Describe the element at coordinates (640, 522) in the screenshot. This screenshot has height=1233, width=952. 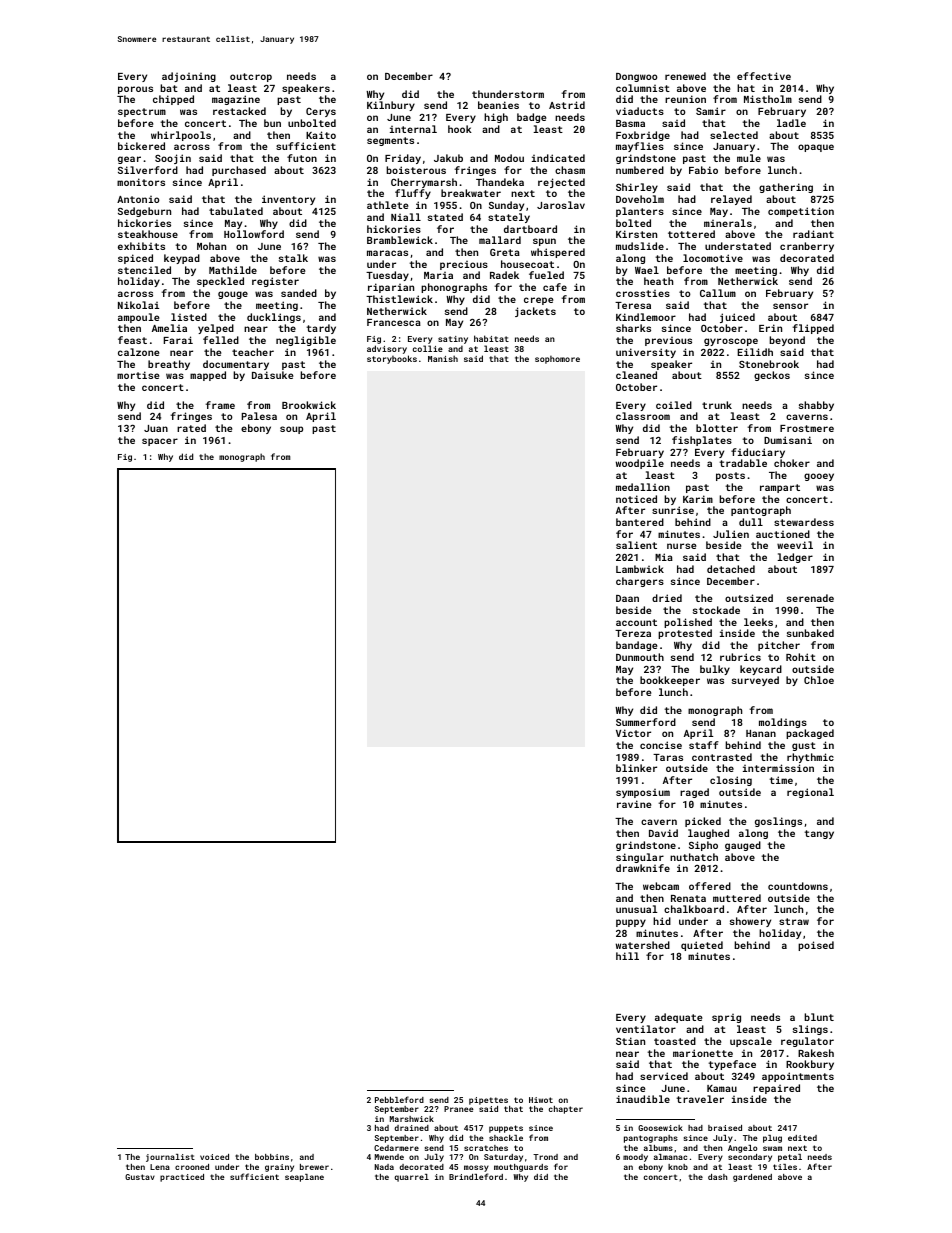
I see `bantered` at that location.
